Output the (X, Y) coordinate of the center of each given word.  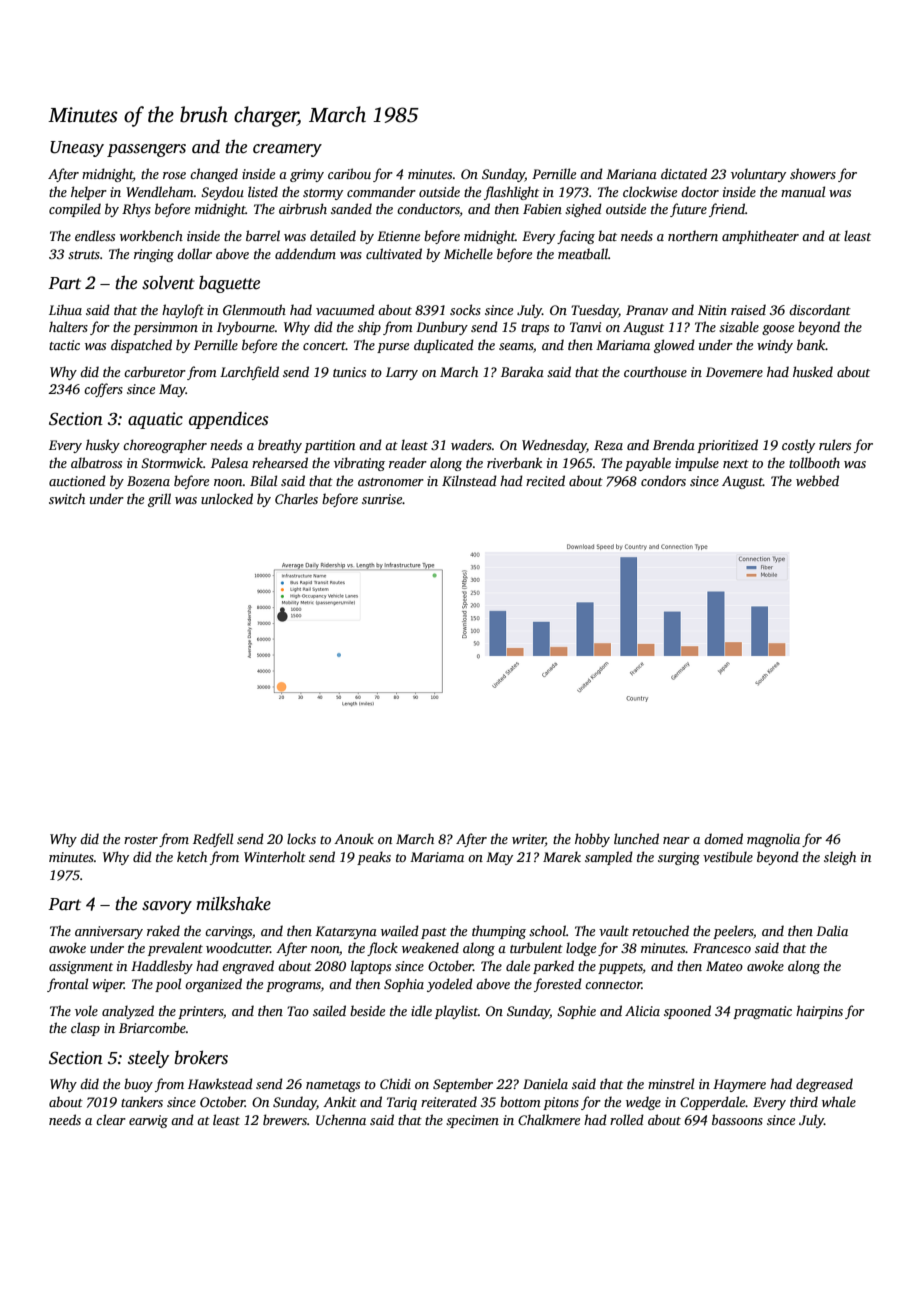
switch (67, 498)
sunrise (382, 499)
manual (803, 191)
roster (141, 840)
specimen (472, 1121)
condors (663, 480)
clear (111, 1119)
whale (839, 1101)
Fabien (542, 208)
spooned (687, 1012)
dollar (194, 253)
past (434, 933)
